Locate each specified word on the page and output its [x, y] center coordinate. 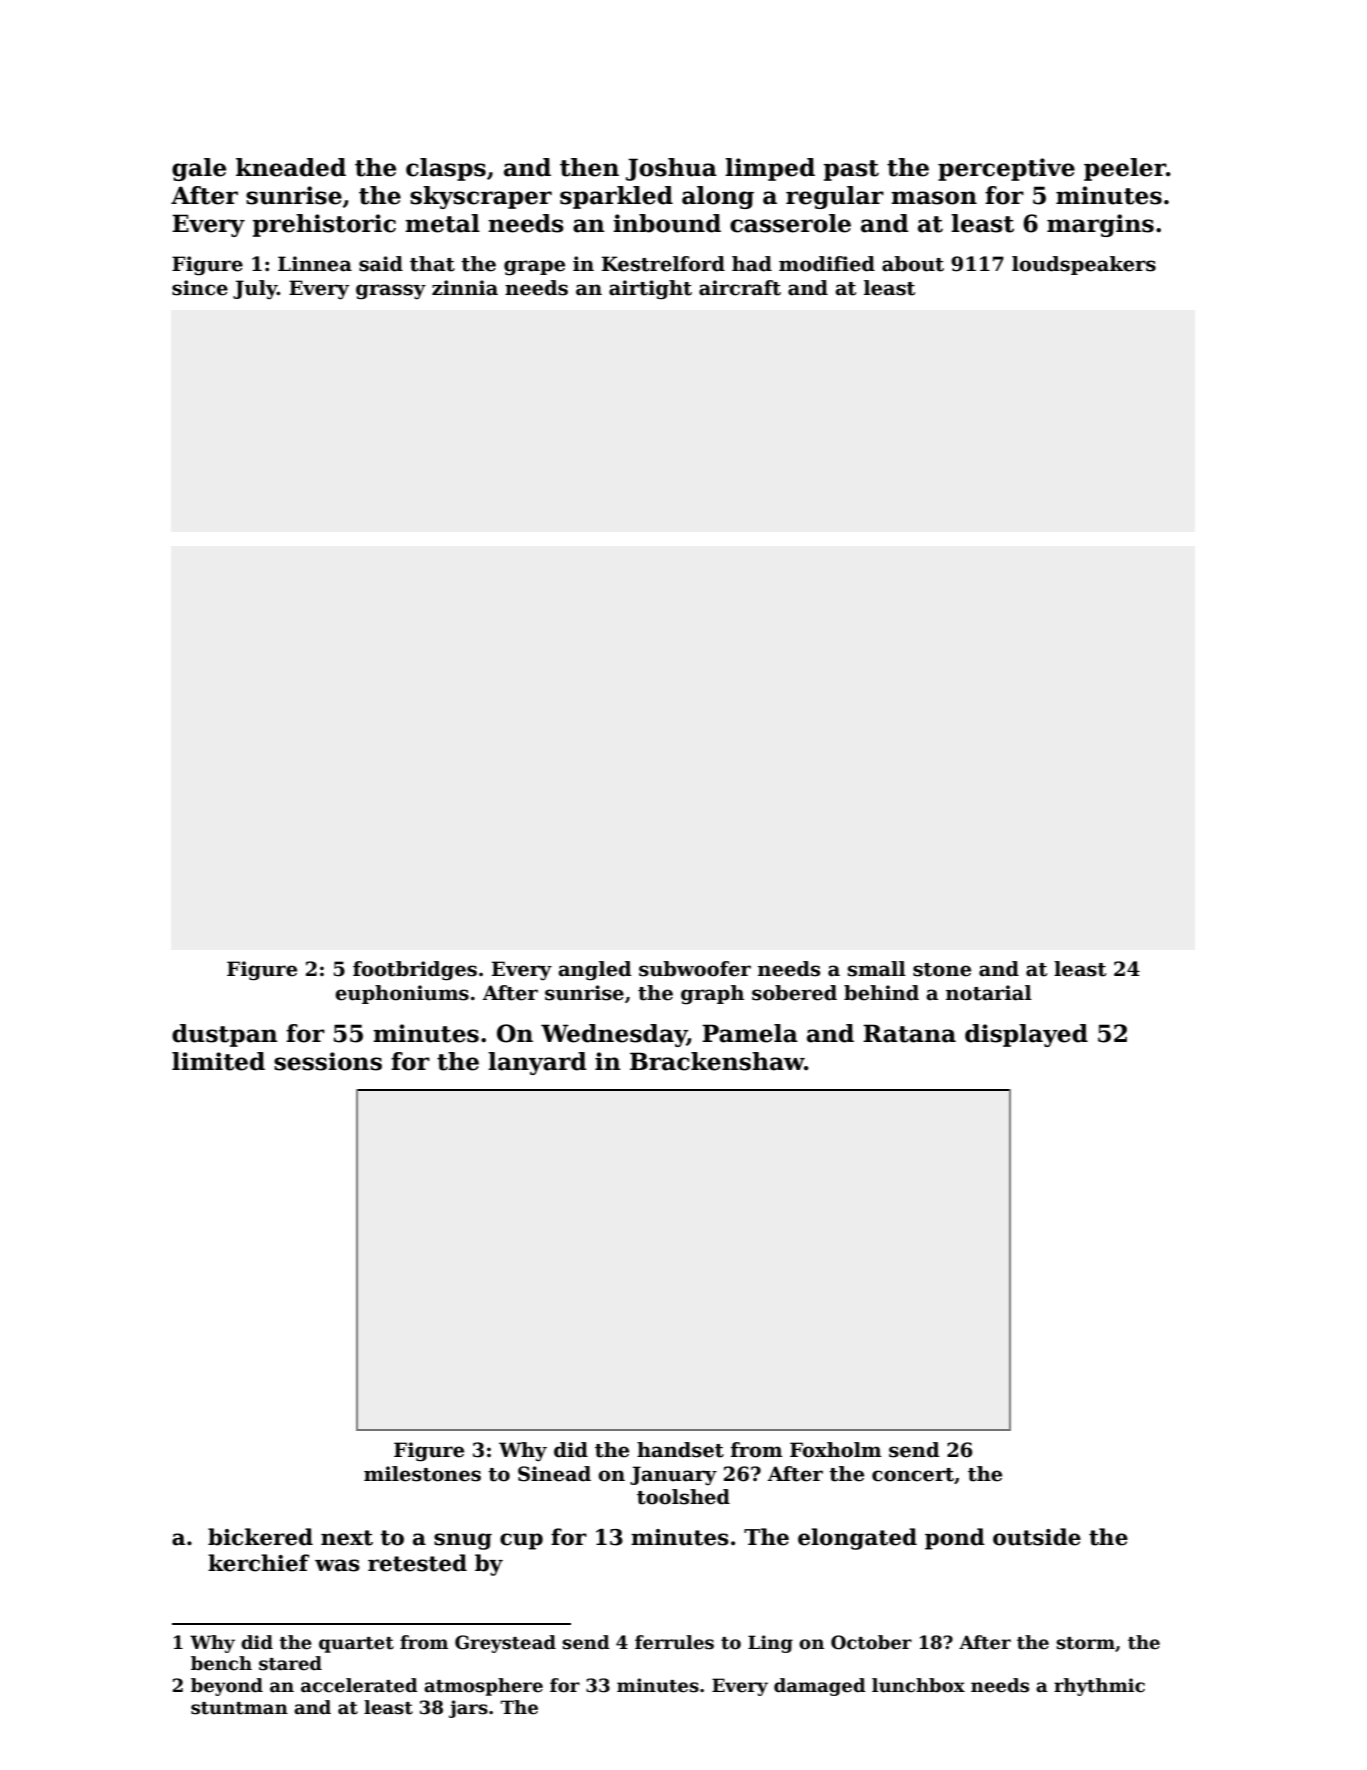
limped [770, 169]
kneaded [291, 167]
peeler [1125, 169]
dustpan [225, 1035]
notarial [989, 993]
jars [468, 1709]
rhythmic [1099, 1687]
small [877, 969]
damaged [820, 1687]
